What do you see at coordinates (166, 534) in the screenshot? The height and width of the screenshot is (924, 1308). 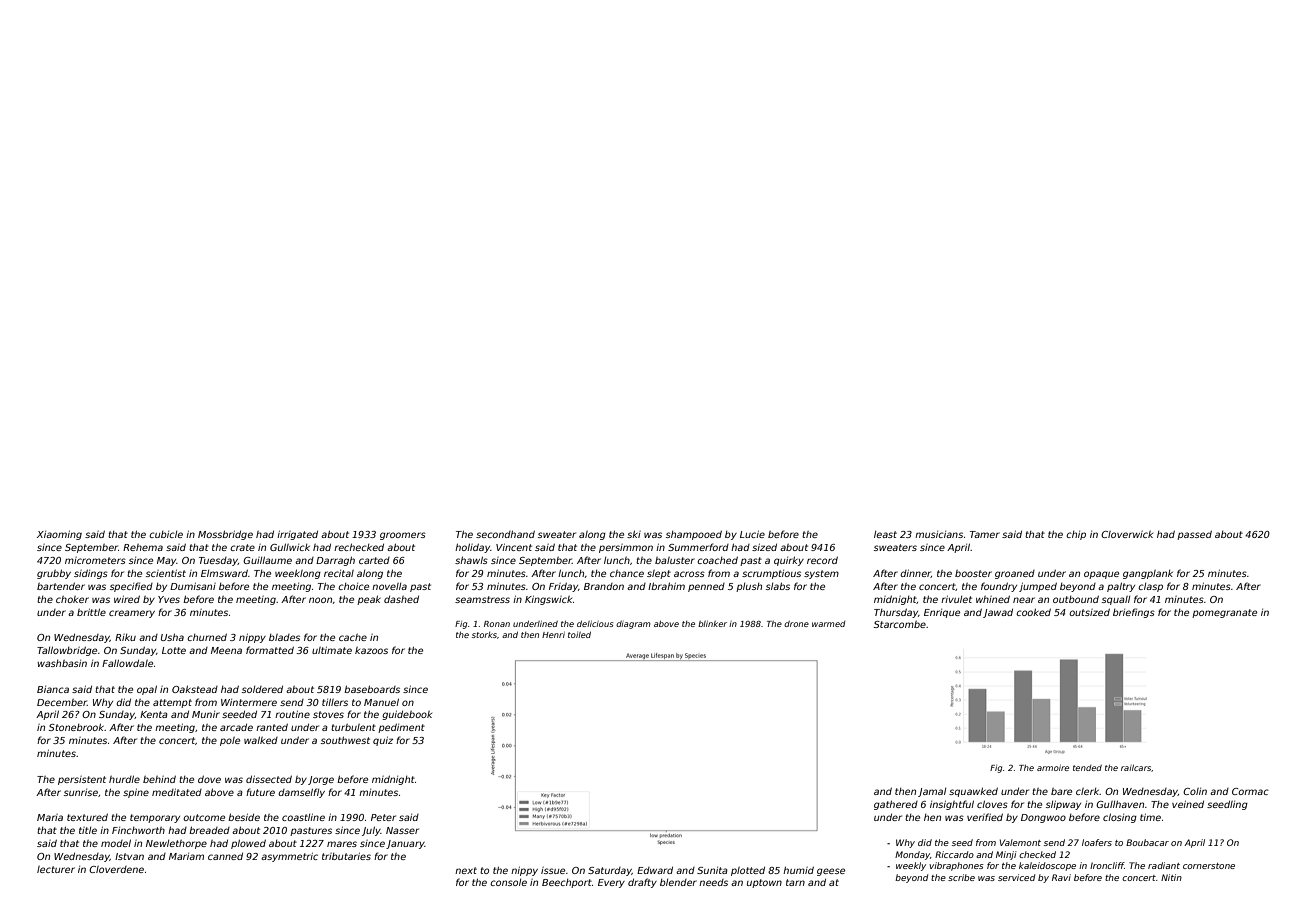 I see `cubicle` at bounding box center [166, 534].
